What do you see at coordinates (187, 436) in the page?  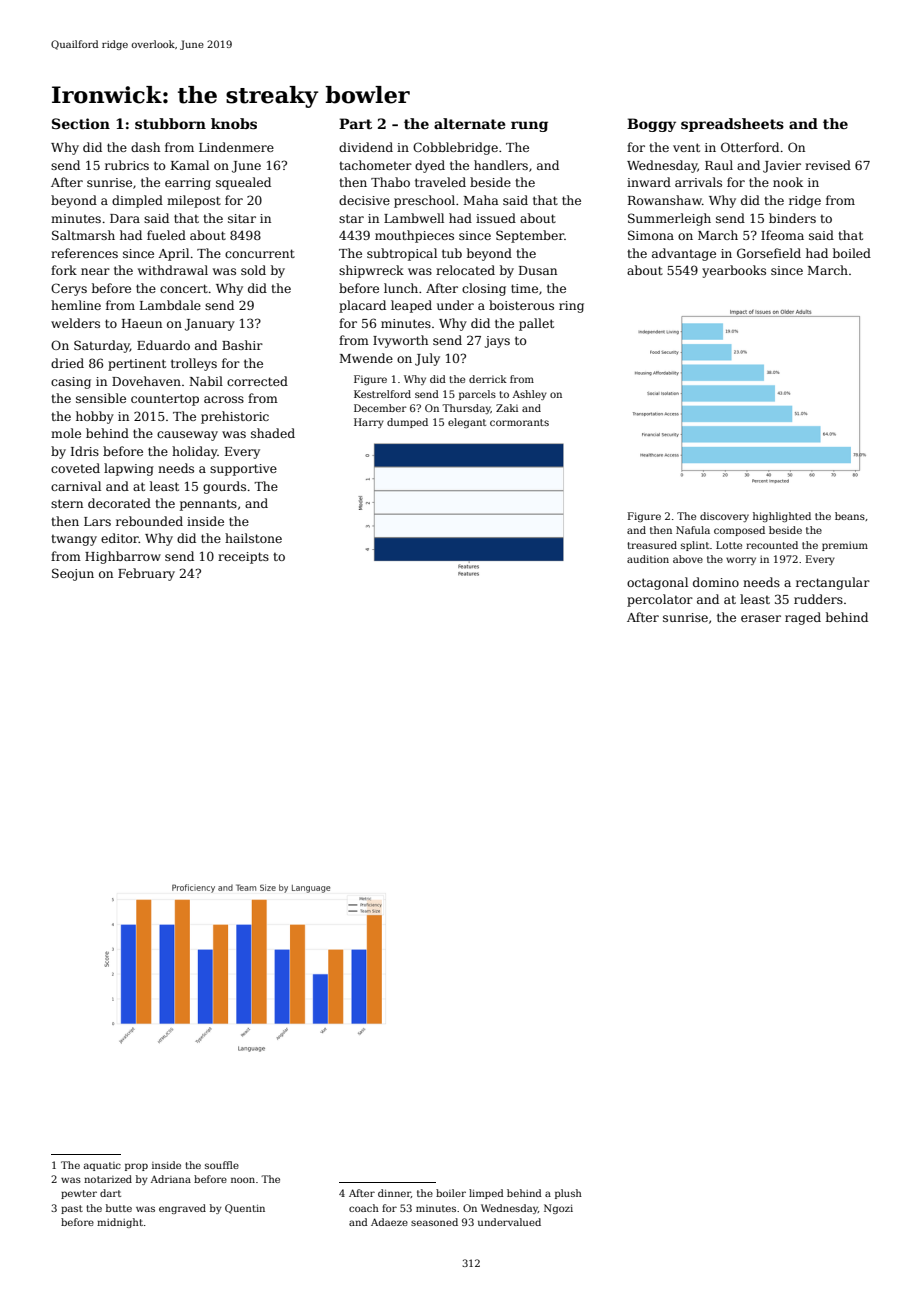 I see `causeway` at bounding box center [187, 436].
